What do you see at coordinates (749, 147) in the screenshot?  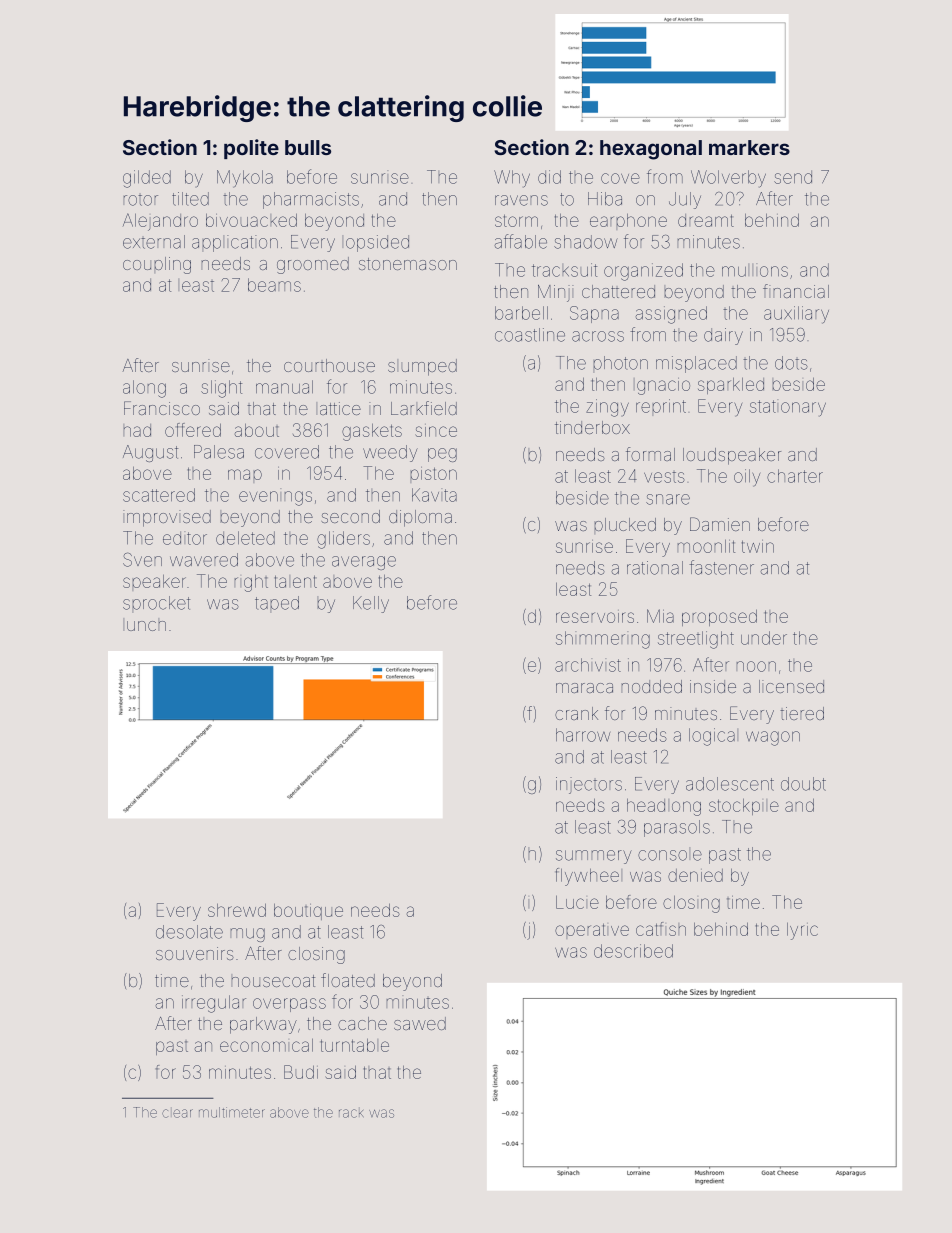 I see `markers` at bounding box center [749, 147].
